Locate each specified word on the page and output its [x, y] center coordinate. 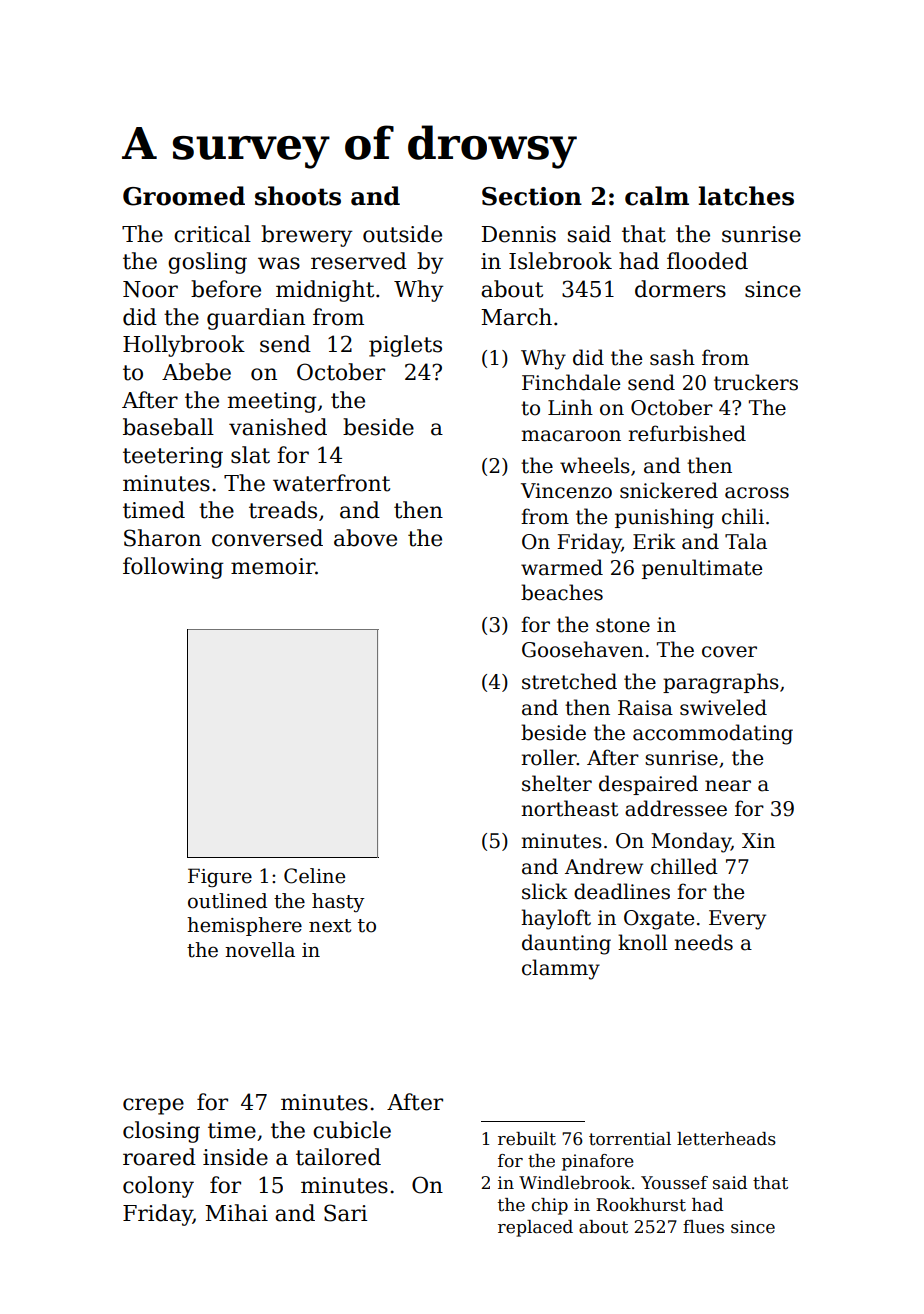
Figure [220, 878]
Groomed [184, 196]
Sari [345, 1213]
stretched [569, 681]
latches [746, 196]
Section [532, 196]
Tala [746, 541]
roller [549, 757]
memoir [273, 566]
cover [729, 652]
